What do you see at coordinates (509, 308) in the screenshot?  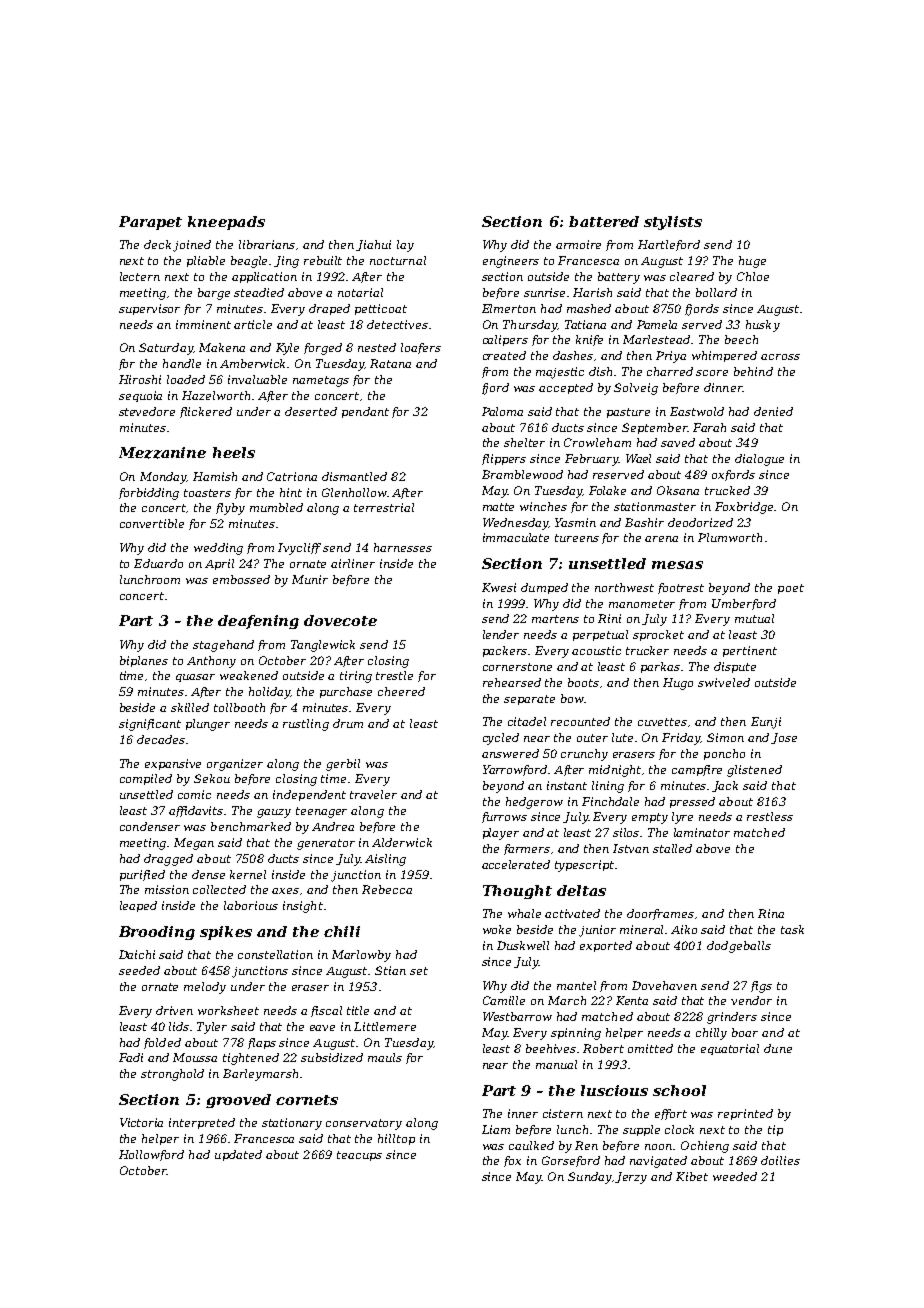 I see `Elmerton` at bounding box center [509, 308].
